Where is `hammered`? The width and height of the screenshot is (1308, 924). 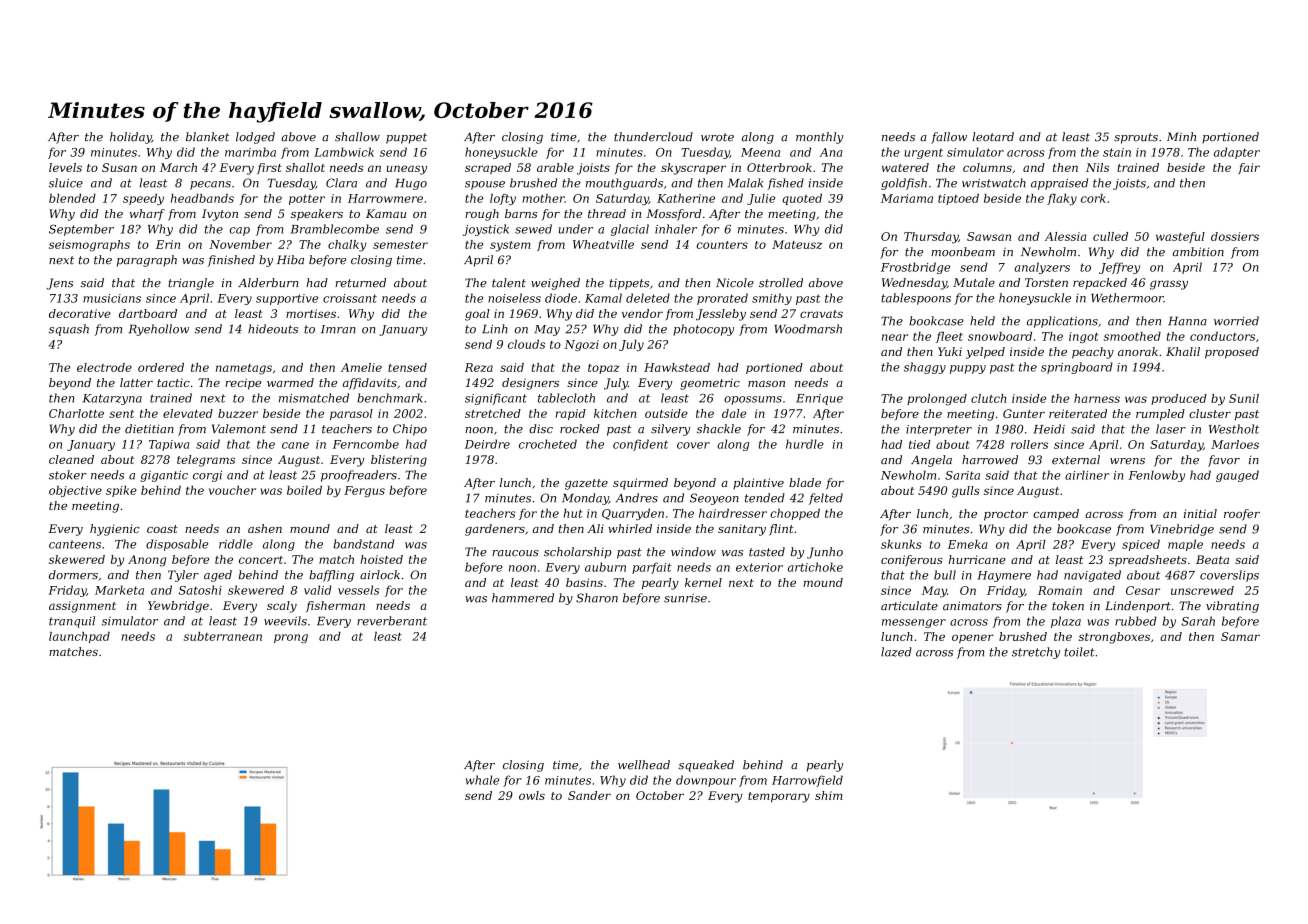 hammered is located at coordinates (523, 598).
